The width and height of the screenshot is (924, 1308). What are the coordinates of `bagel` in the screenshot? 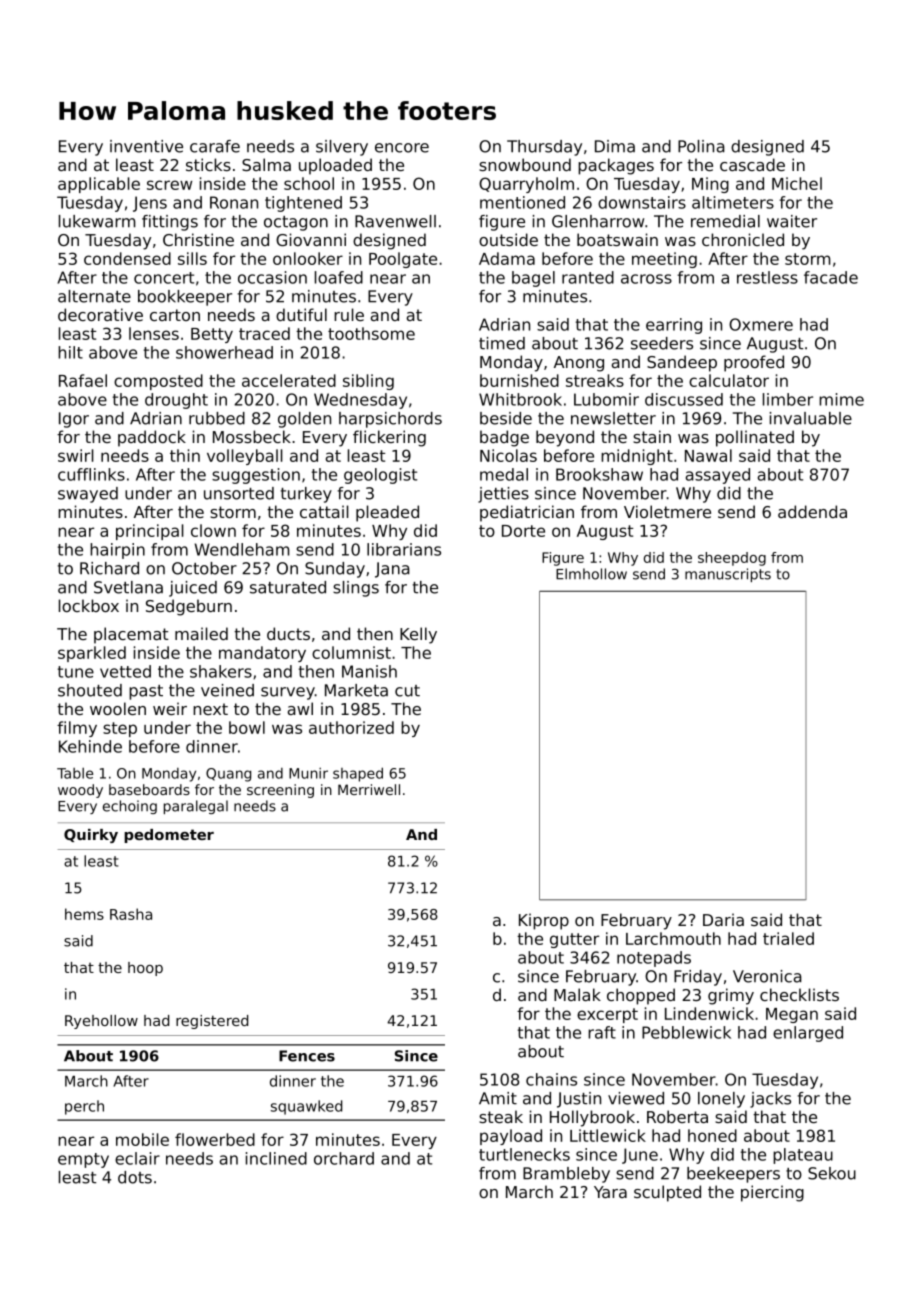 It's located at (533, 279).
